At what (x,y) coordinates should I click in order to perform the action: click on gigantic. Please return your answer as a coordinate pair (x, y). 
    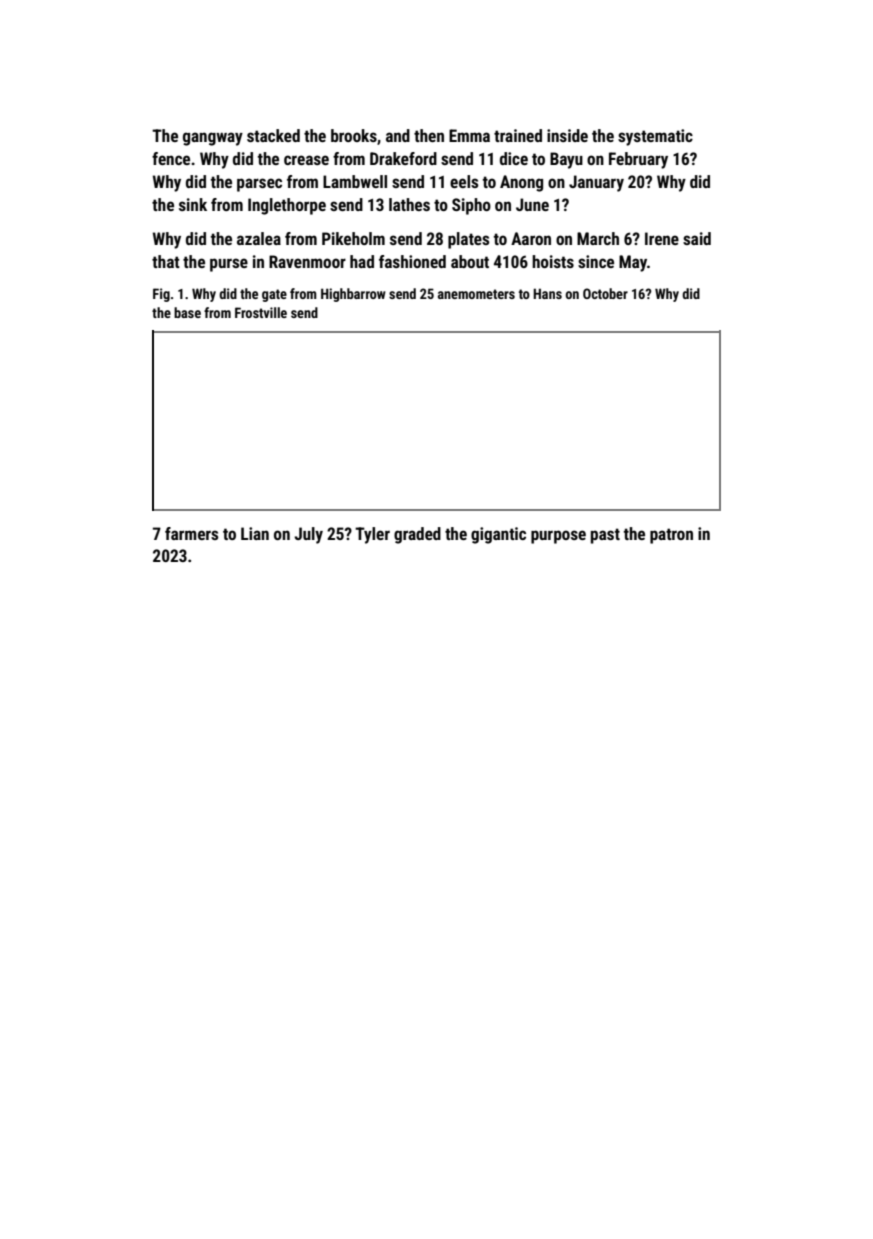
    Looking at the image, I should click on (498, 535).
